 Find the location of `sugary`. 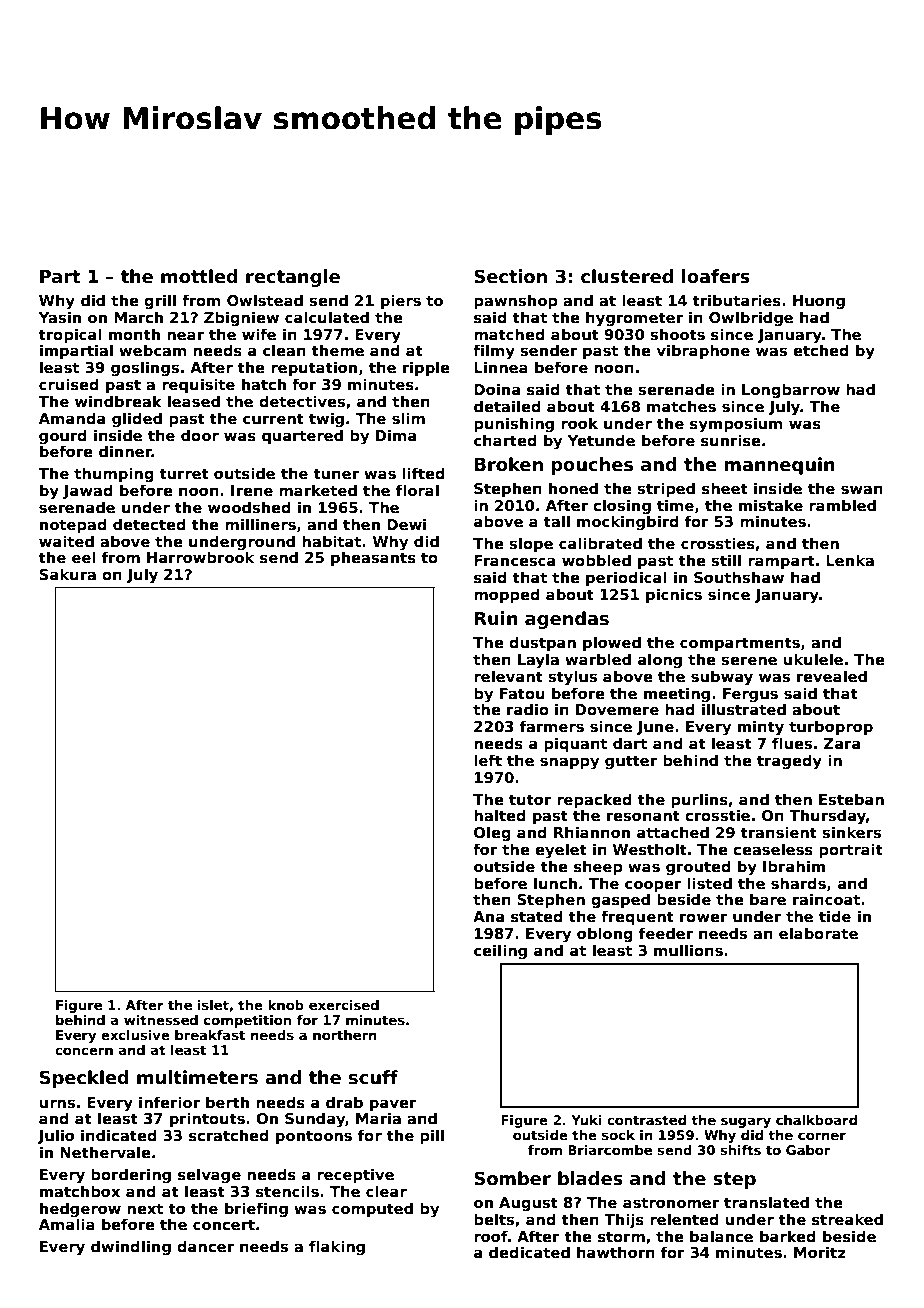

sugary is located at coordinates (746, 1122).
